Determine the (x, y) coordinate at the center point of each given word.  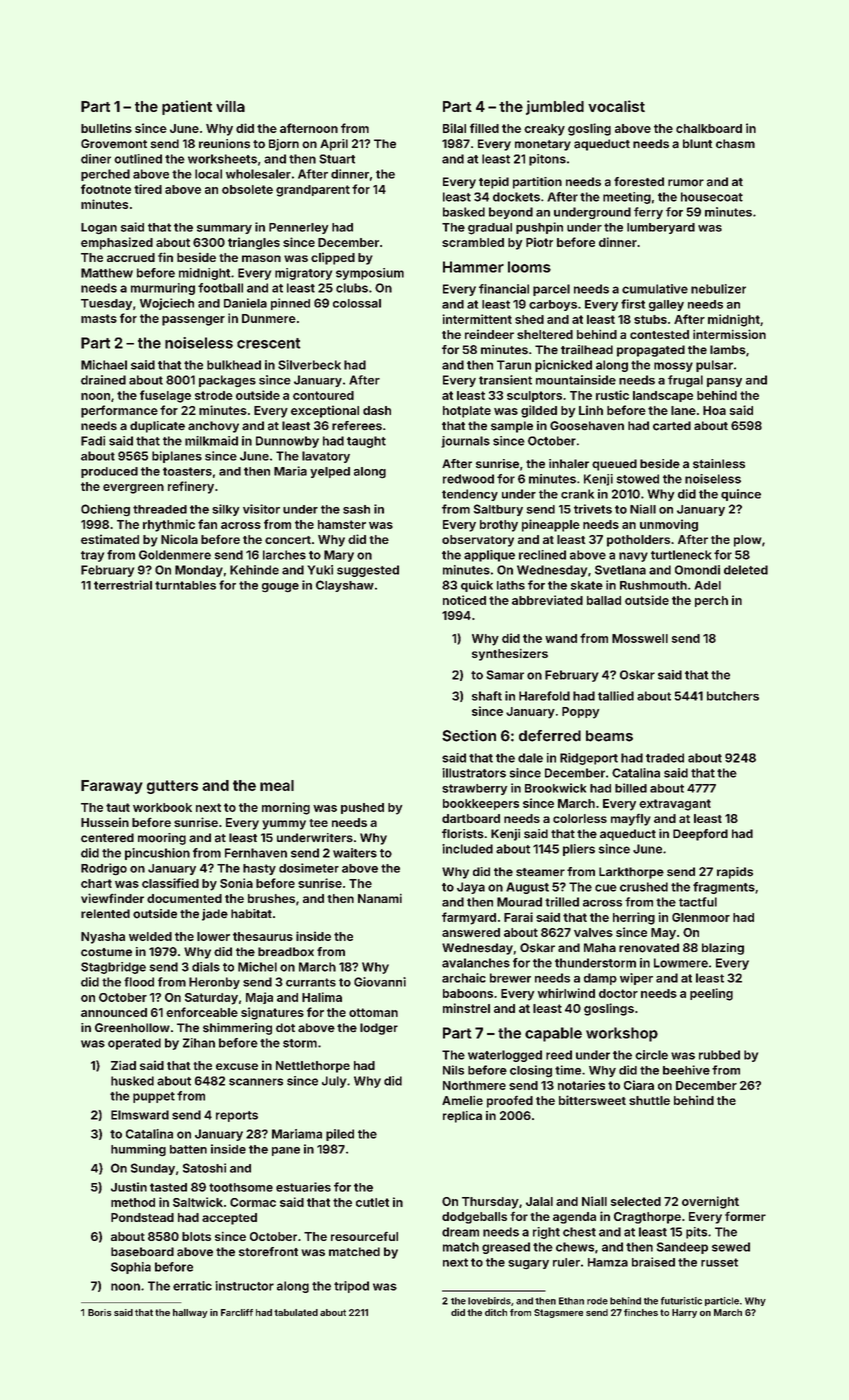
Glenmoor (701, 917)
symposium (370, 274)
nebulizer (718, 289)
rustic (612, 395)
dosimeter (309, 868)
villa (230, 106)
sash (356, 509)
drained (103, 380)
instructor (244, 1286)
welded (150, 936)
